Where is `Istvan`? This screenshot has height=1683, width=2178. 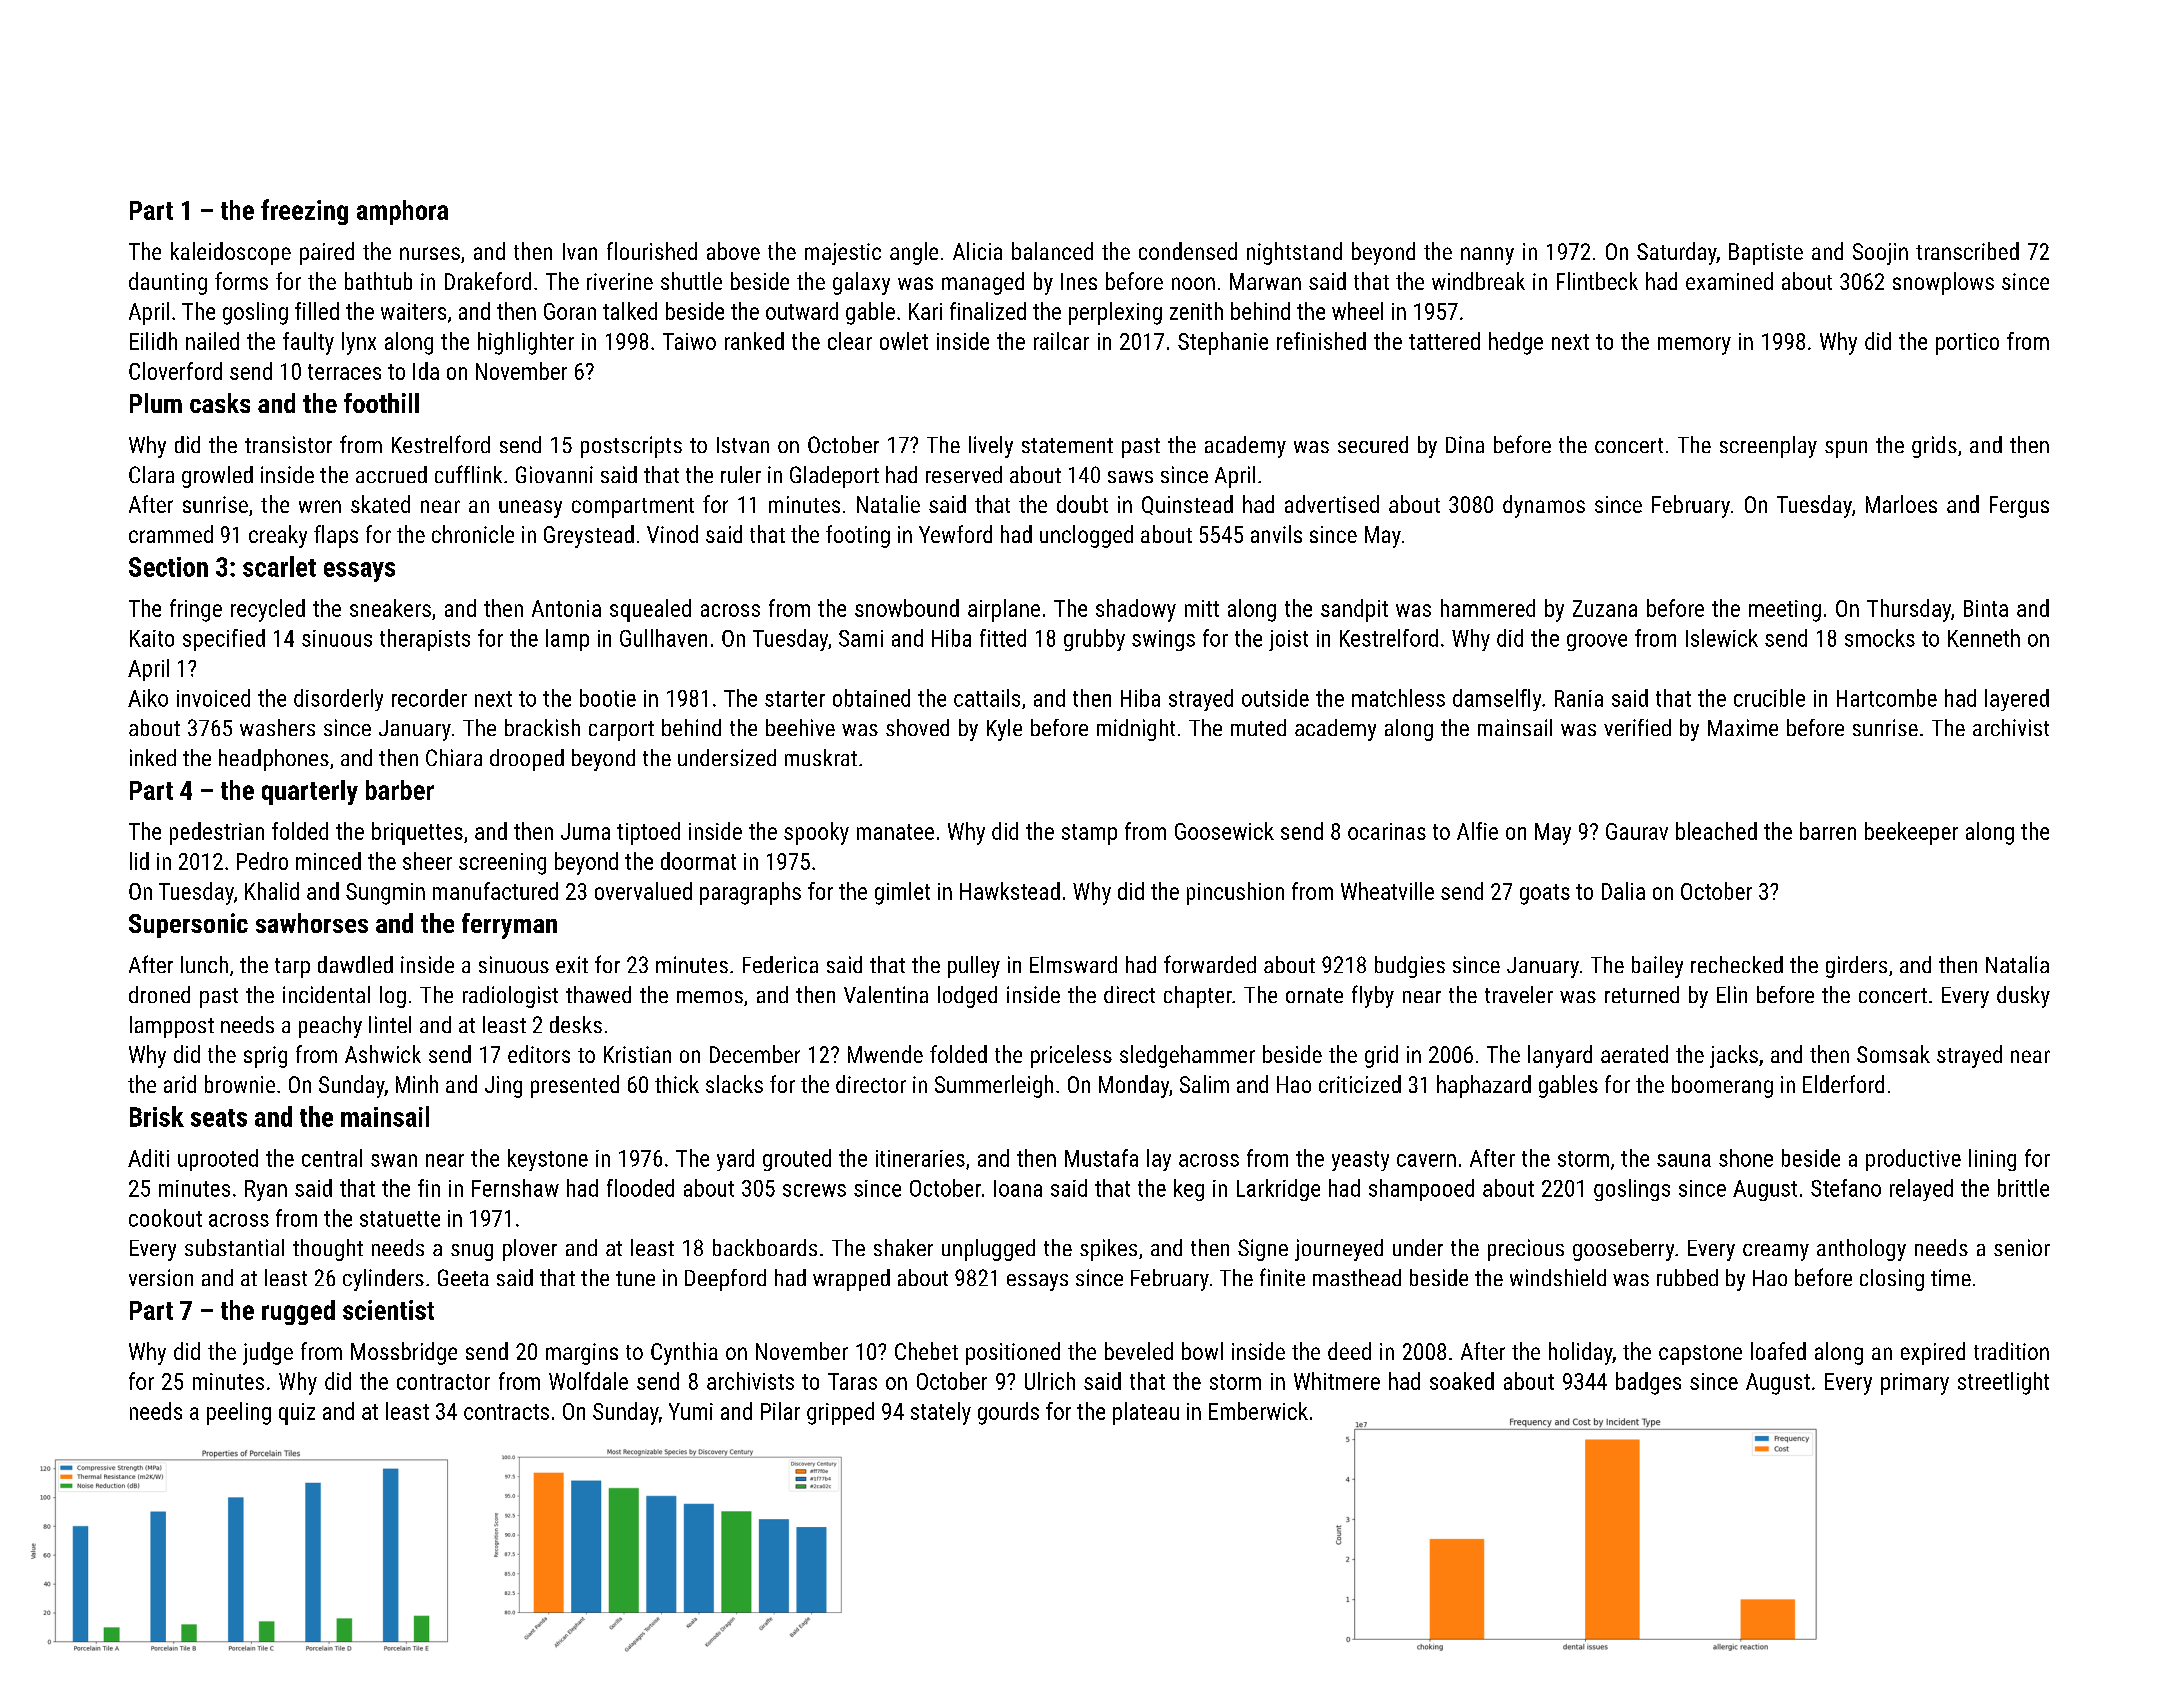 Istvan is located at coordinates (743, 445).
